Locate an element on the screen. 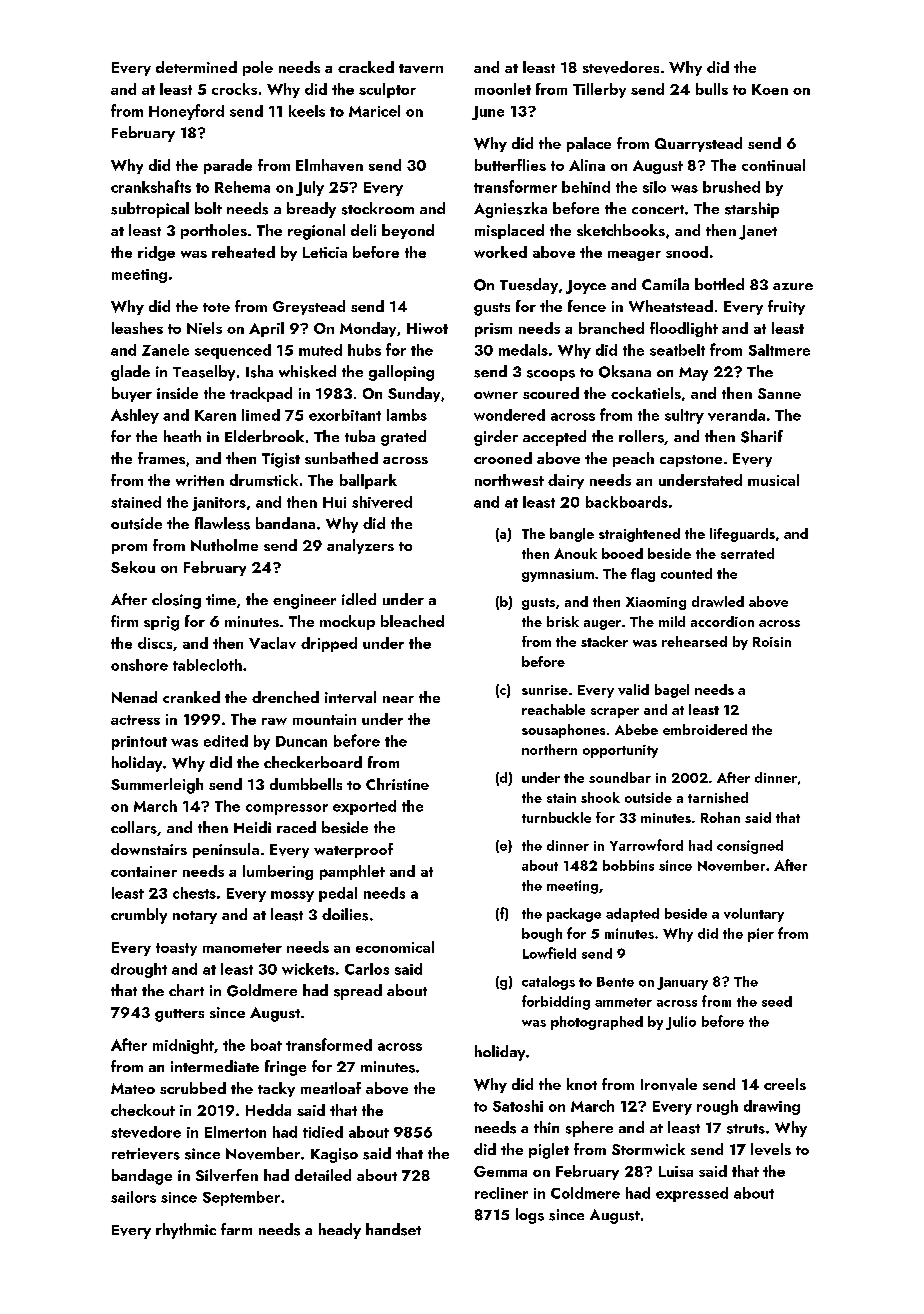  heady is located at coordinates (340, 1231).
